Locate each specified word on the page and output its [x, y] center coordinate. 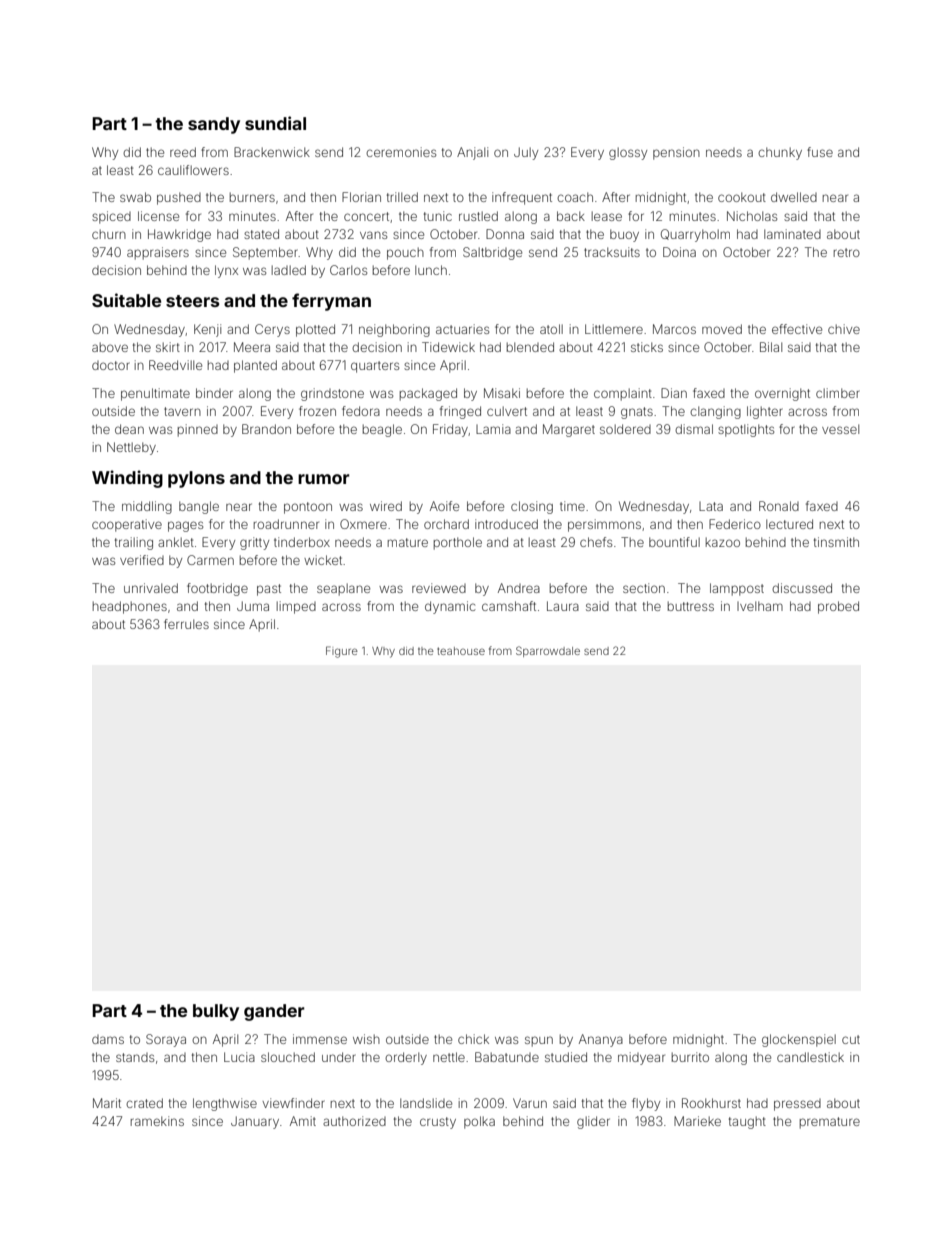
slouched [288, 1057]
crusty [438, 1123]
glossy [628, 153]
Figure [342, 652]
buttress [691, 606]
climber [838, 393]
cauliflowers [193, 170]
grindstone [332, 394]
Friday [450, 430]
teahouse [461, 651]
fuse [820, 152]
